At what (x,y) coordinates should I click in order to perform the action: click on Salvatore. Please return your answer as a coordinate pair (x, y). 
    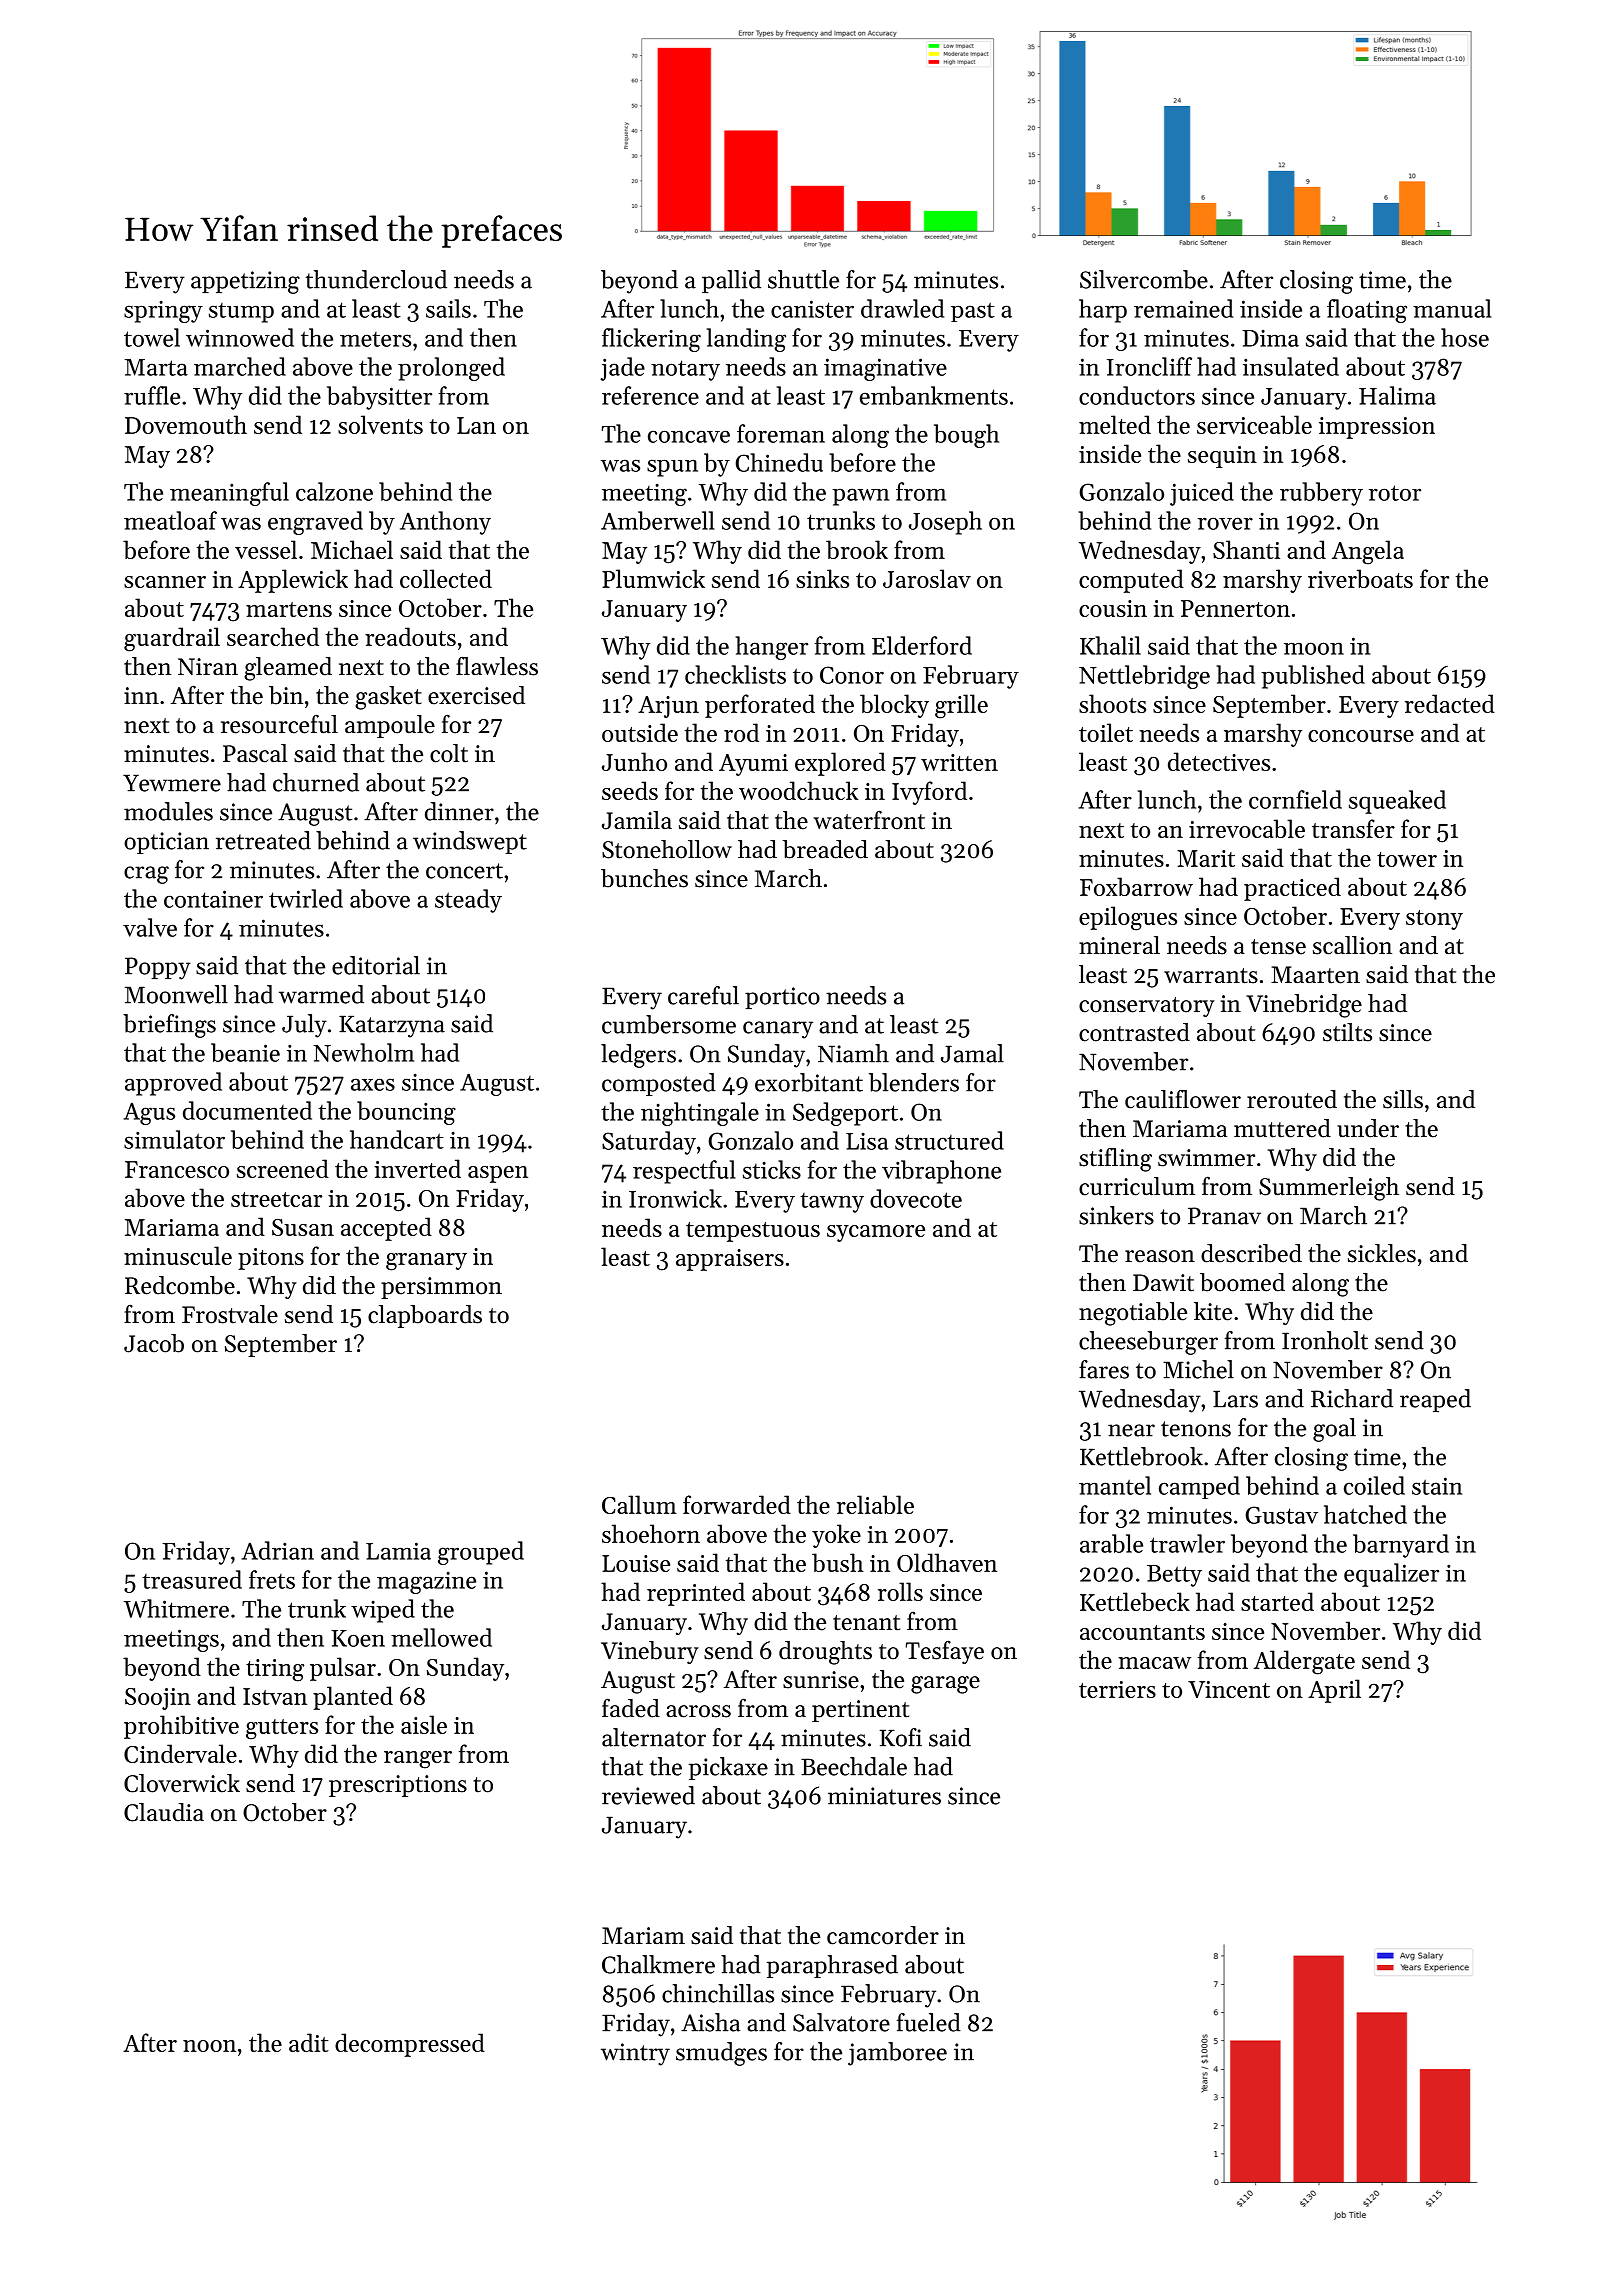
    Looking at the image, I should click on (841, 2022).
